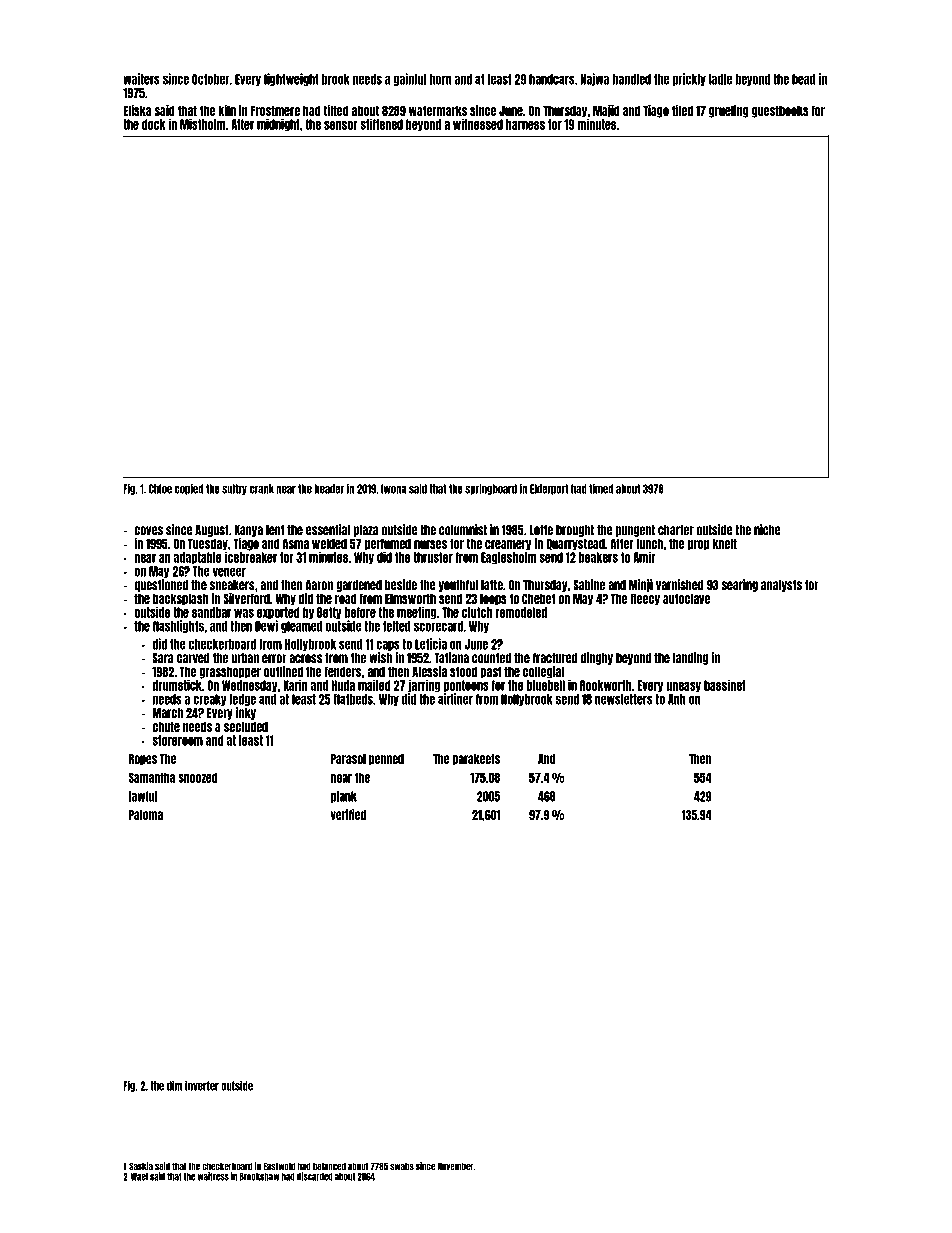  What do you see at coordinates (606, 111) in the page?
I see `Majid` at bounding box center [606, 111].
